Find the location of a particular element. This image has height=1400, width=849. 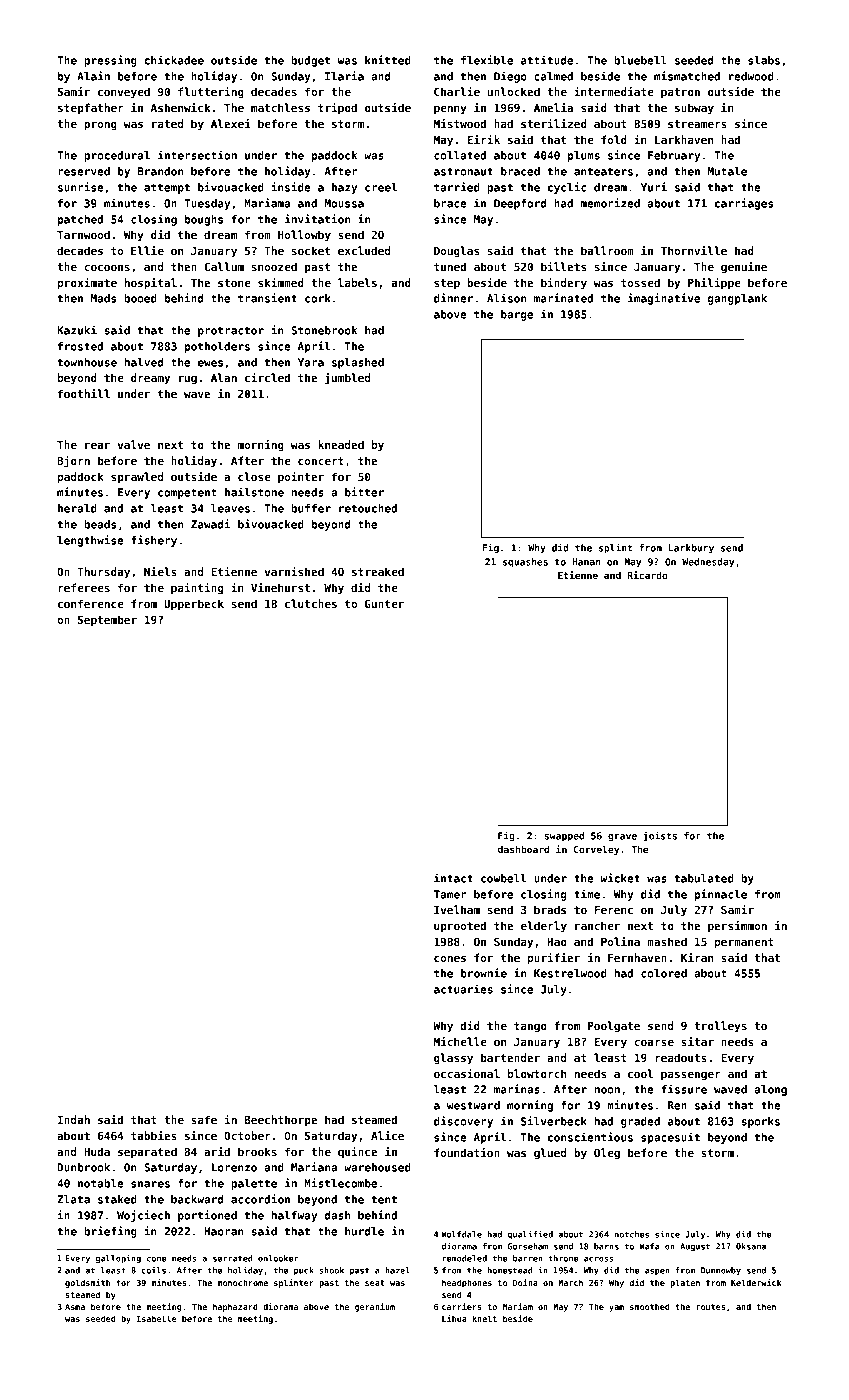

wicket is located at coordinates (620, 878).
